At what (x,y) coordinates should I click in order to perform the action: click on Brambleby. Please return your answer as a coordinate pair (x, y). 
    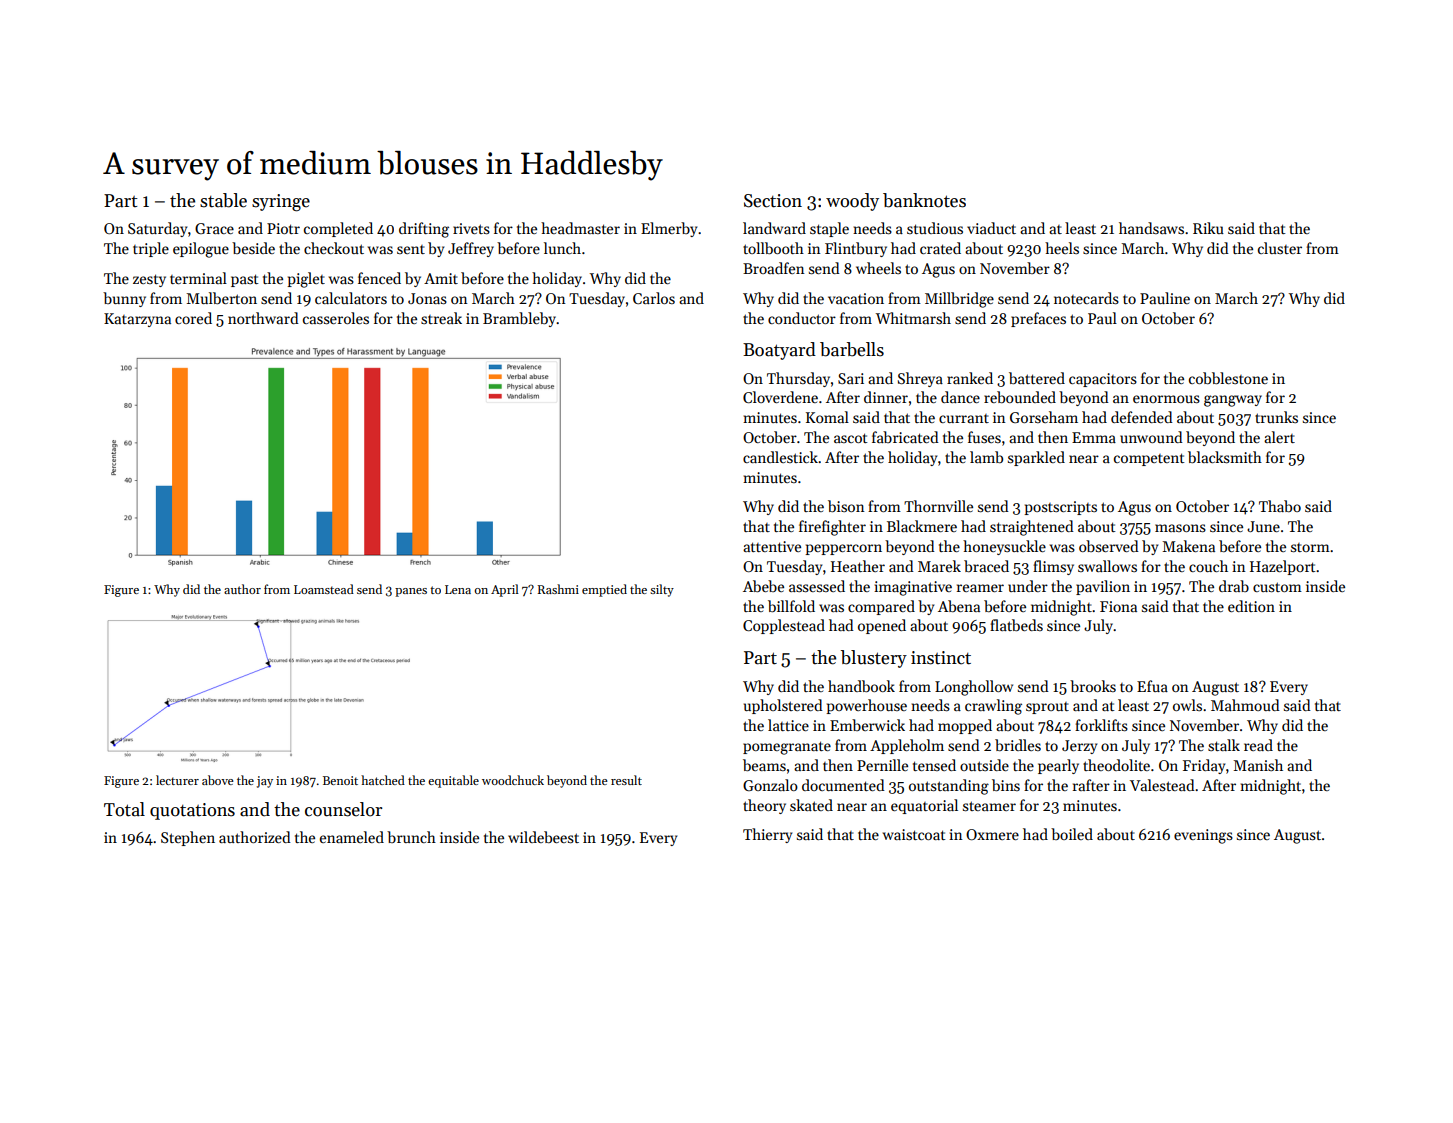
    Looking at the image, I should click on (520, 319).
